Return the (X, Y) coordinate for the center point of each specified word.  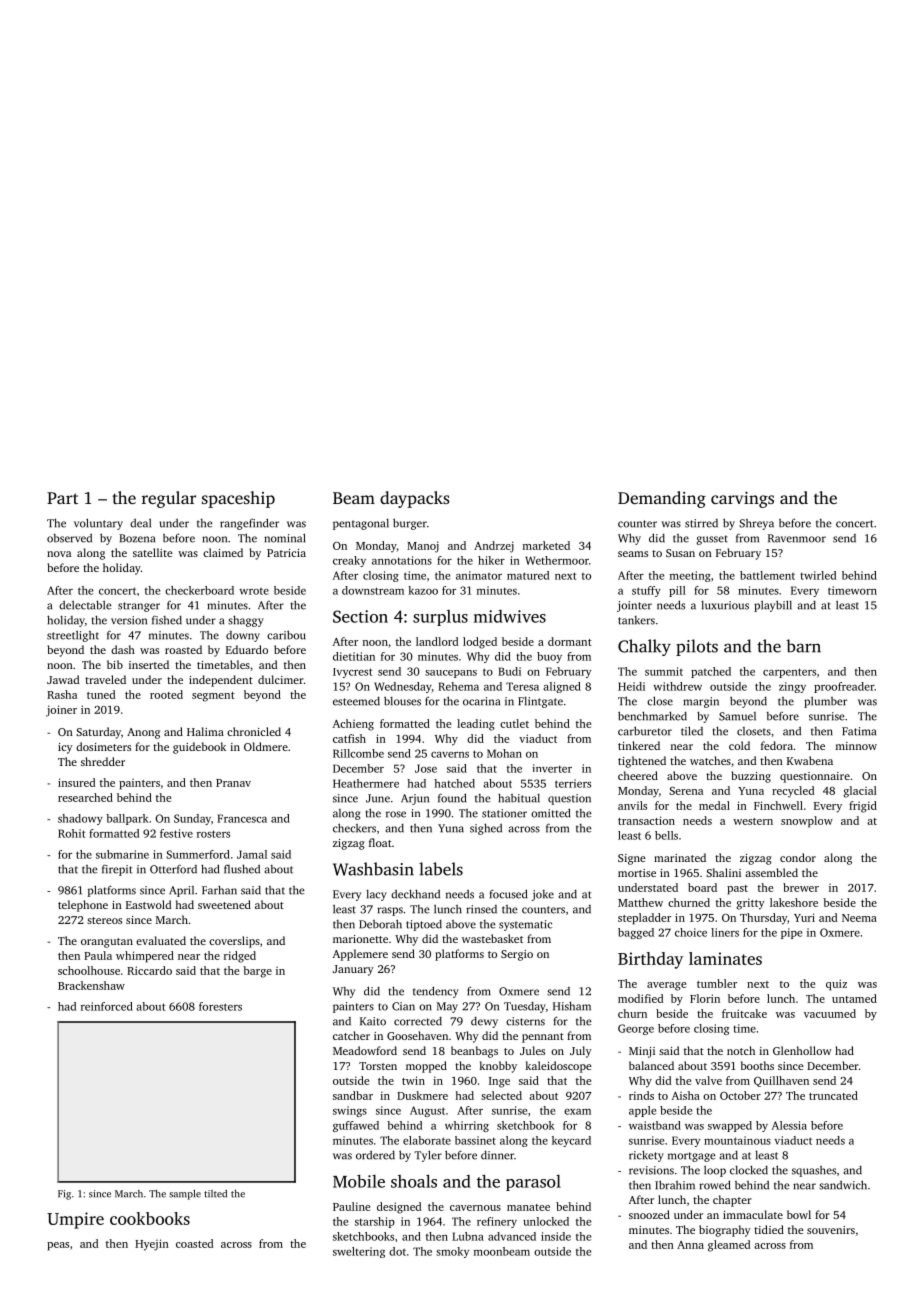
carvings (742, 500)
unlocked (546, 1221)
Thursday (763, 919)
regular (169, 499)
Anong (143, 733)
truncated (833, 1095)
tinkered (639, 745)
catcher (351, 1035)
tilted (215, 1194)
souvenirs (831, 1230)
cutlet (514, 723)
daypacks (415, 499)
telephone (83, 906)
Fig (64, 1195)
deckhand (415, 894)
